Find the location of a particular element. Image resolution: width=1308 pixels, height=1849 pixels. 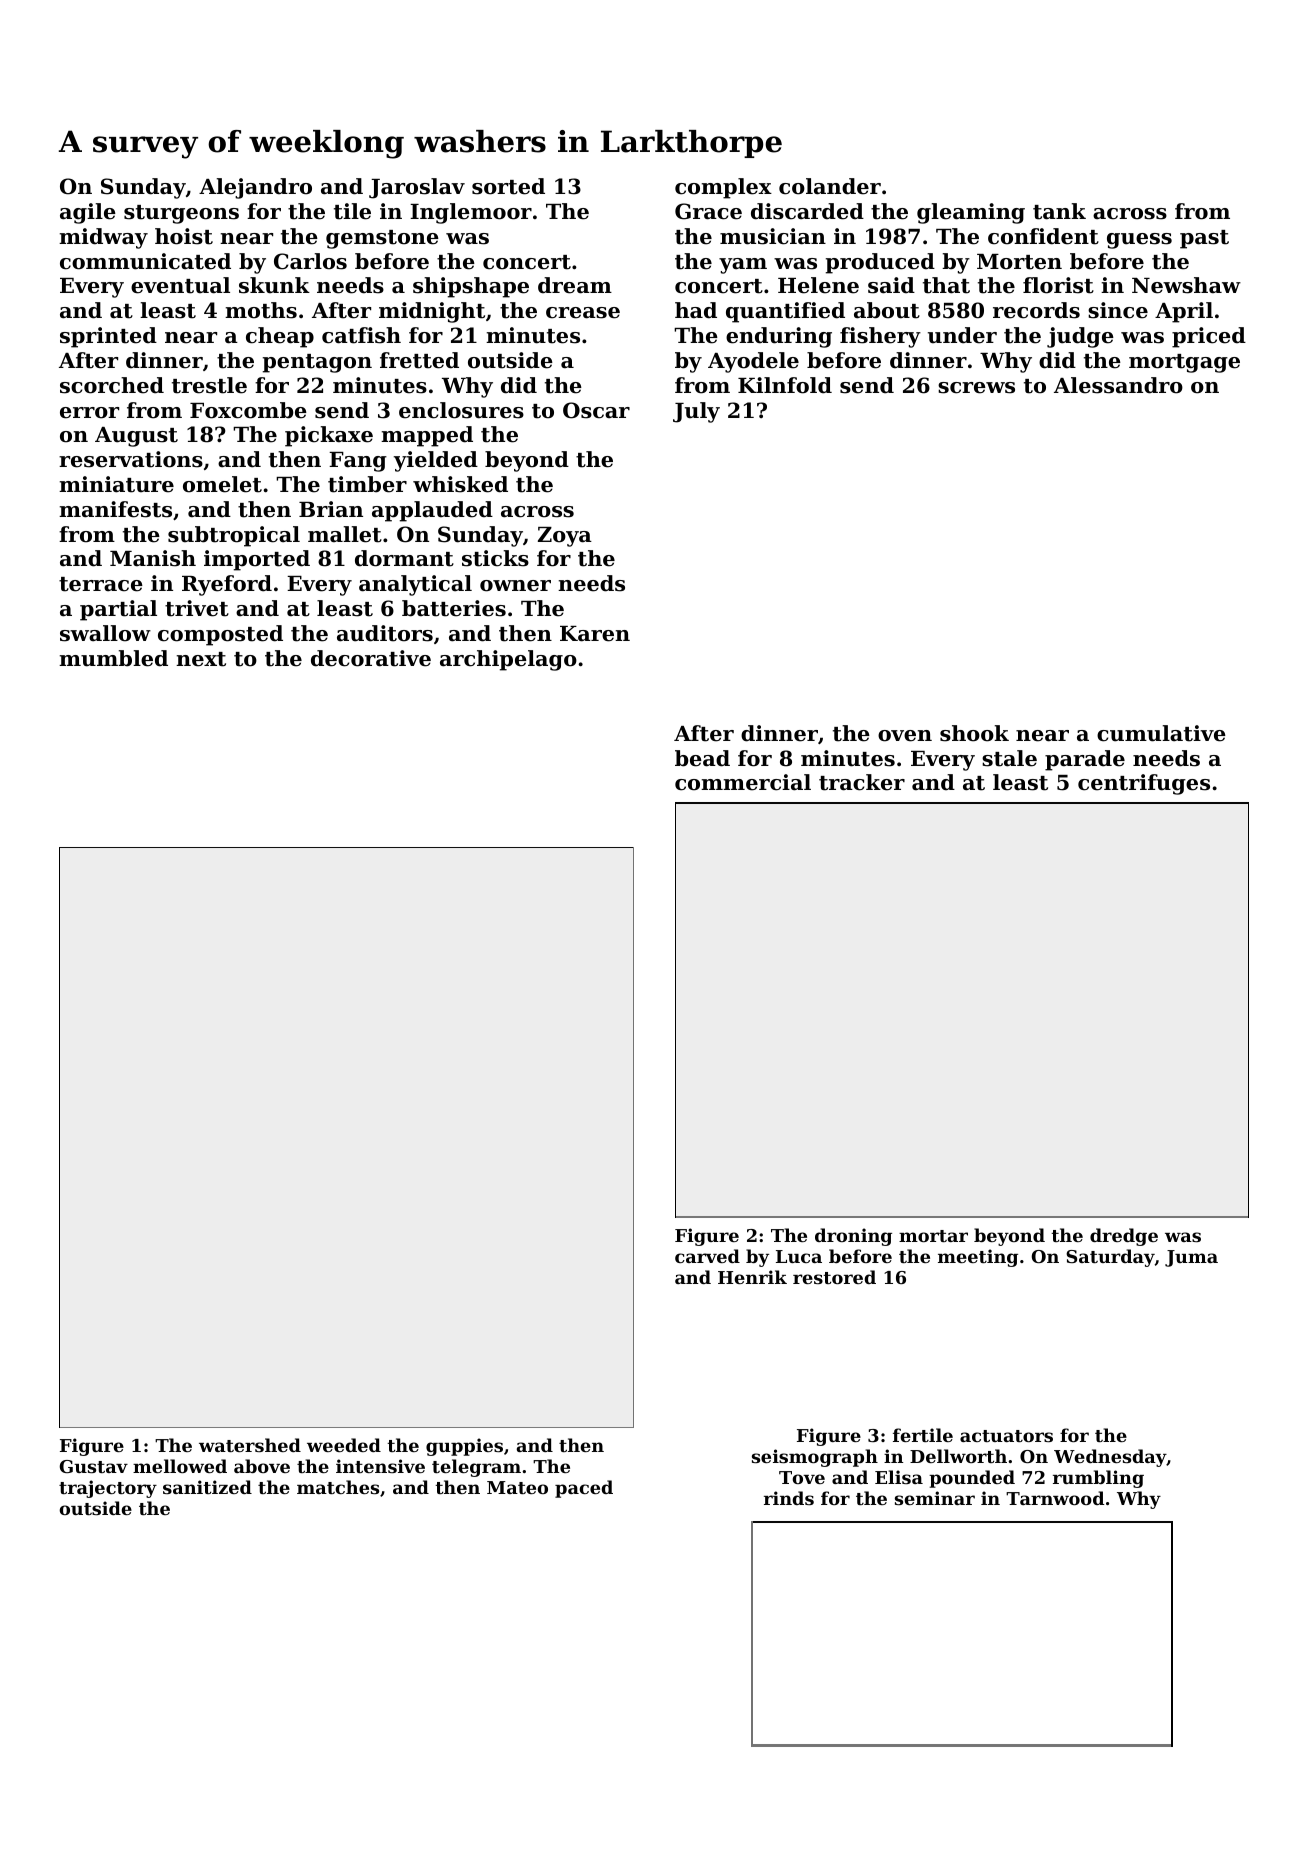

since is located at coordinates (1118, 310).
